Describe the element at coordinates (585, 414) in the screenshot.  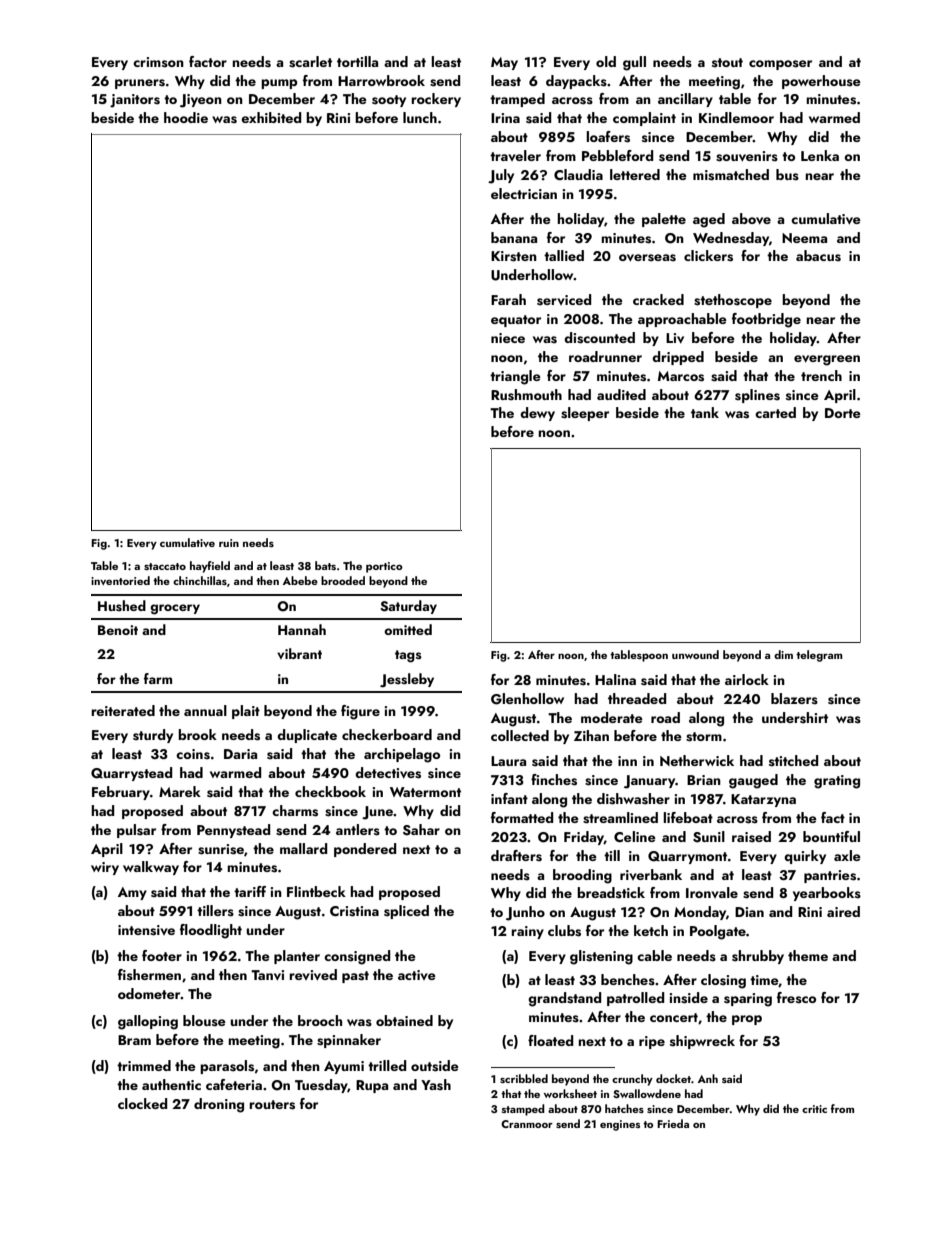
I see `sleeper` at that location.
